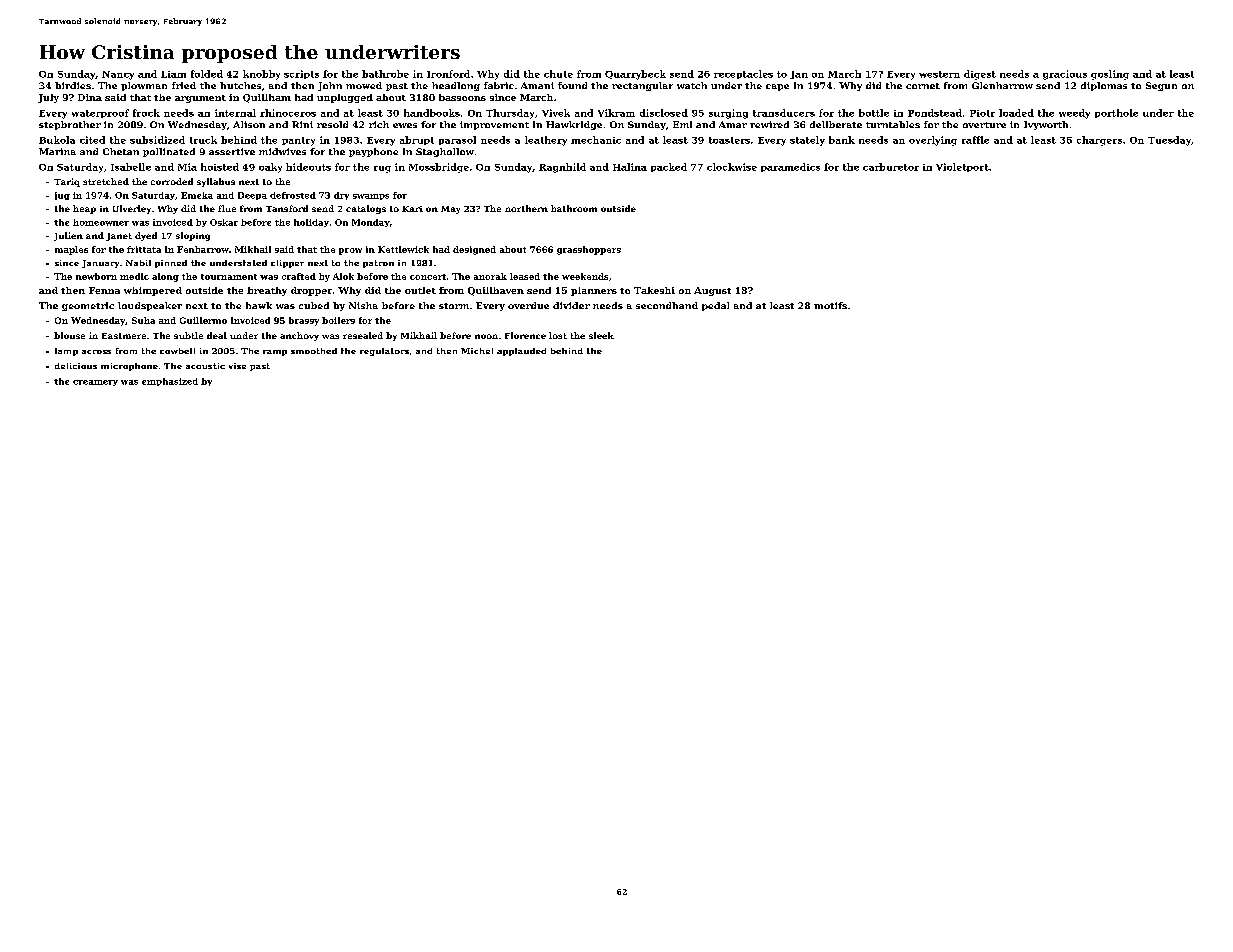 The image size is (1233, 952). I want to click on Ivyworth, so click(1046, 125).
